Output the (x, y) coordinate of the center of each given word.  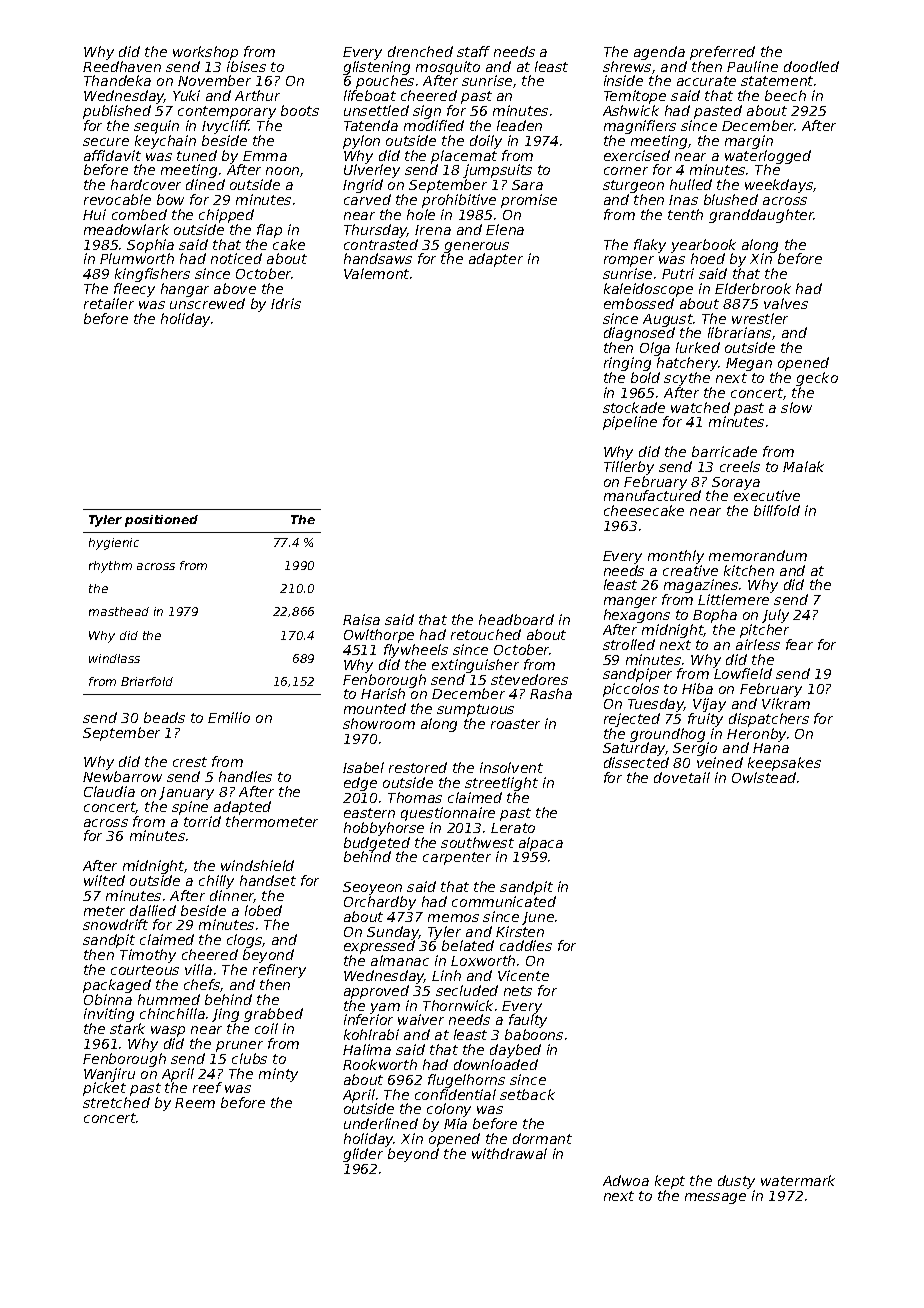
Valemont (376, 273)
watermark (798, 1180)
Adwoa (626, 1180)
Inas (683, 200)
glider (363, 1155)
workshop (205, 53)
